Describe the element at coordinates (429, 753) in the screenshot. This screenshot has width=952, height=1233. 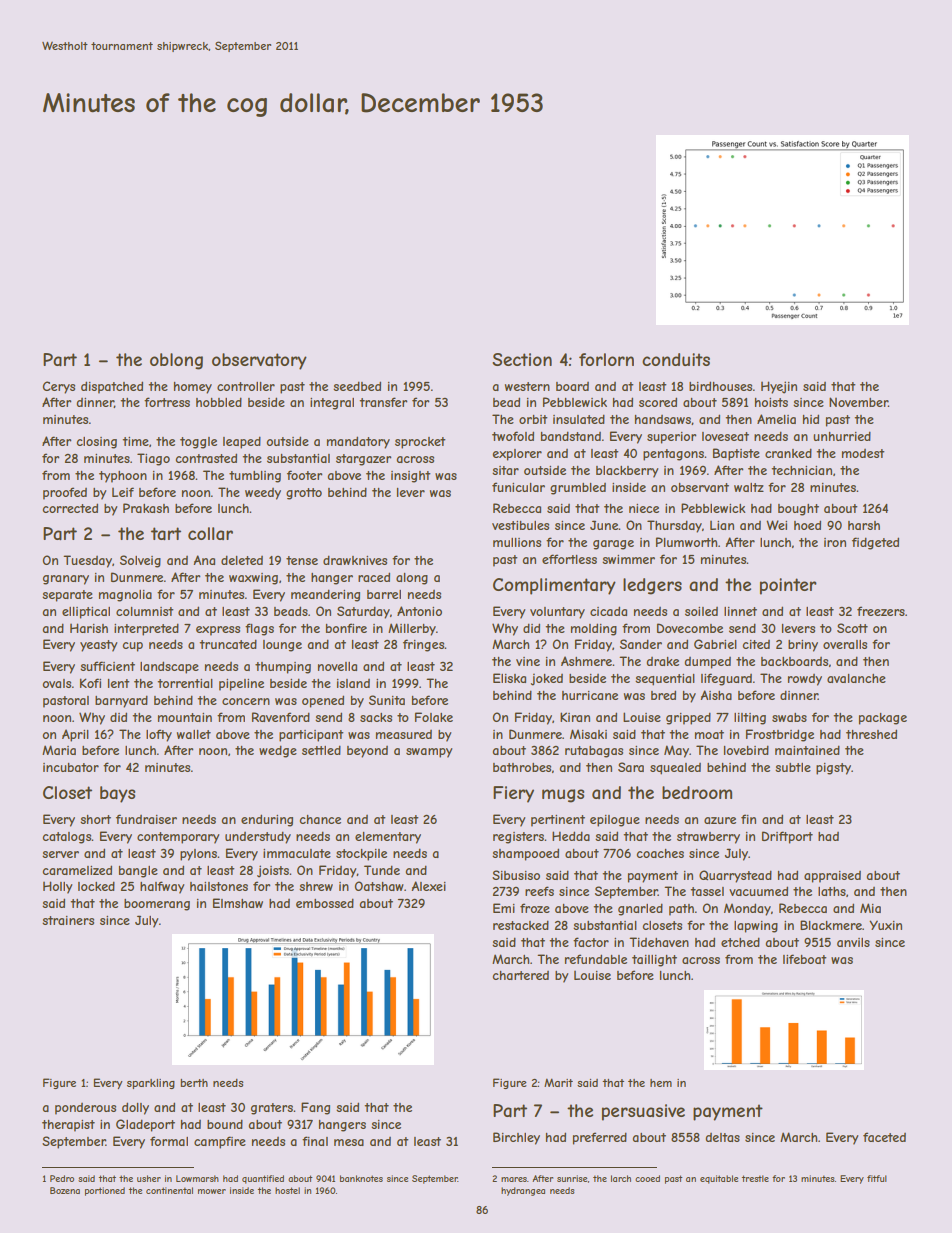
I see `swampy` at that location.
